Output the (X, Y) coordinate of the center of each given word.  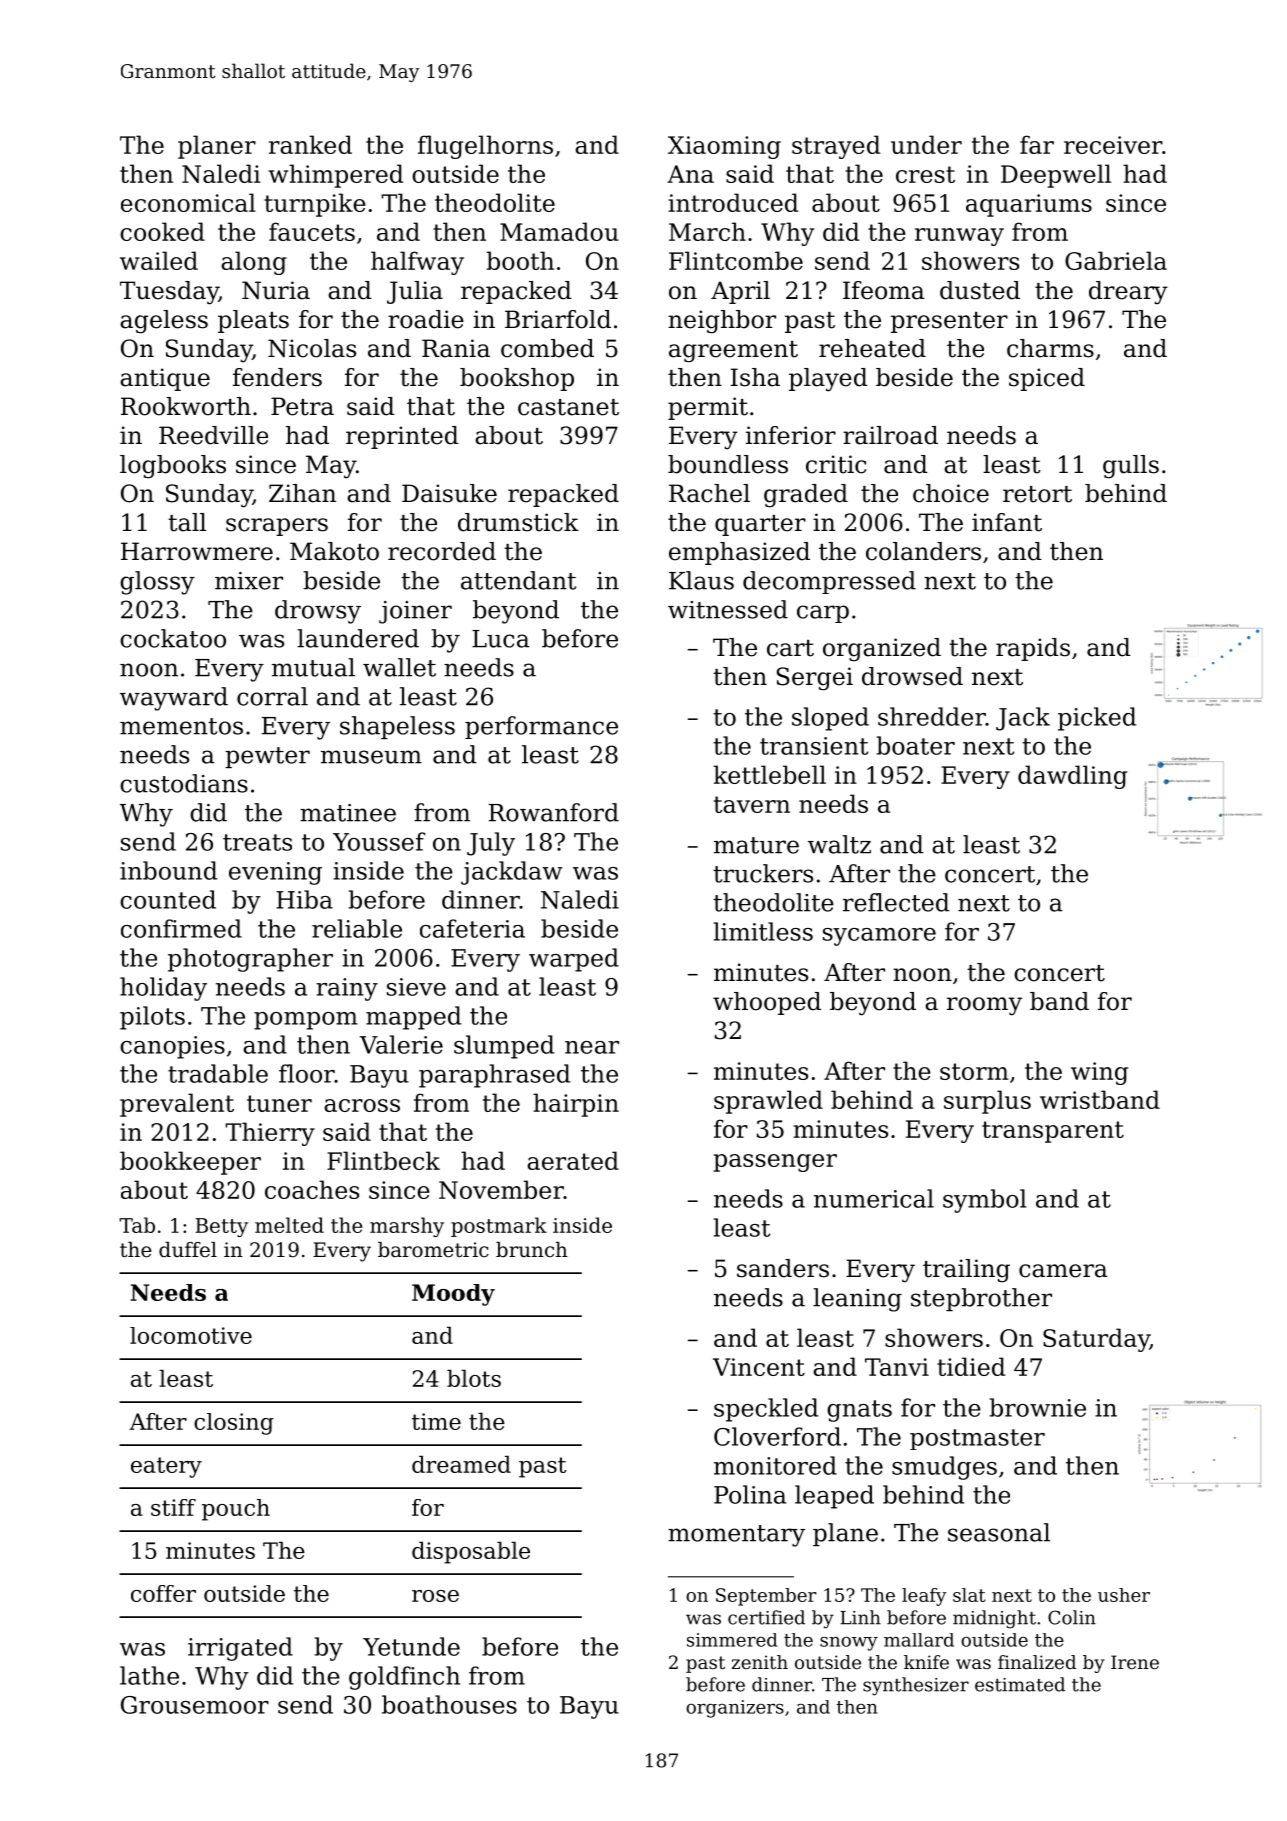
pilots (152, 1018)
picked (1097, 719)
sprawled (768, 1102)
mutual (313, 667)
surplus (987, 1102)
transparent (1053, 1132)
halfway (417, 263)
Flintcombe (736, 260)
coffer (163, 1593)
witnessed (728, 609)
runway (959, 237)
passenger (775, 1163)
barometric (433, 1250)
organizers (735, 1709)
